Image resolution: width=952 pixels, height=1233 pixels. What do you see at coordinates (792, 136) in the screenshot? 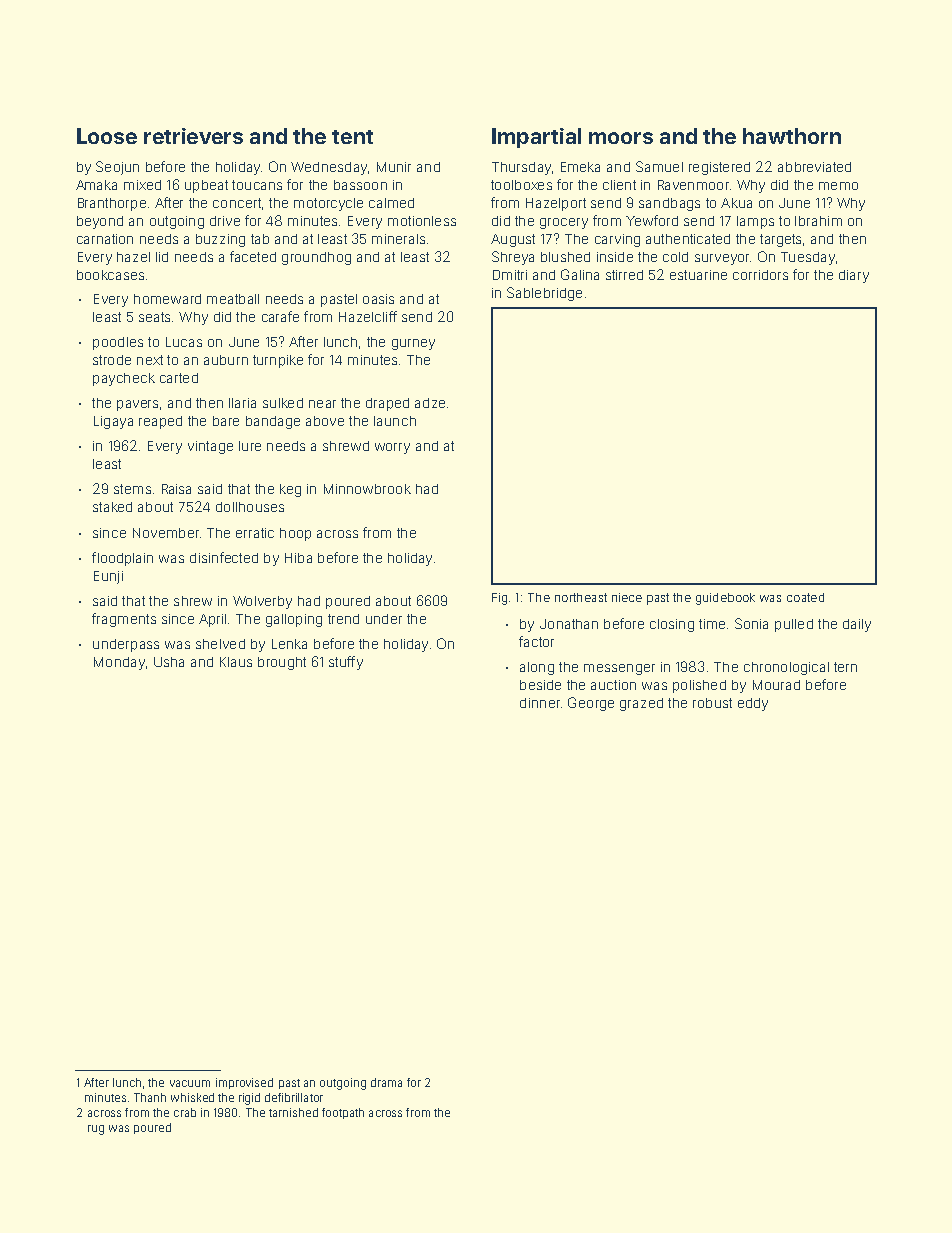
I see `hawthorn` at bounding box center [792, 136].
